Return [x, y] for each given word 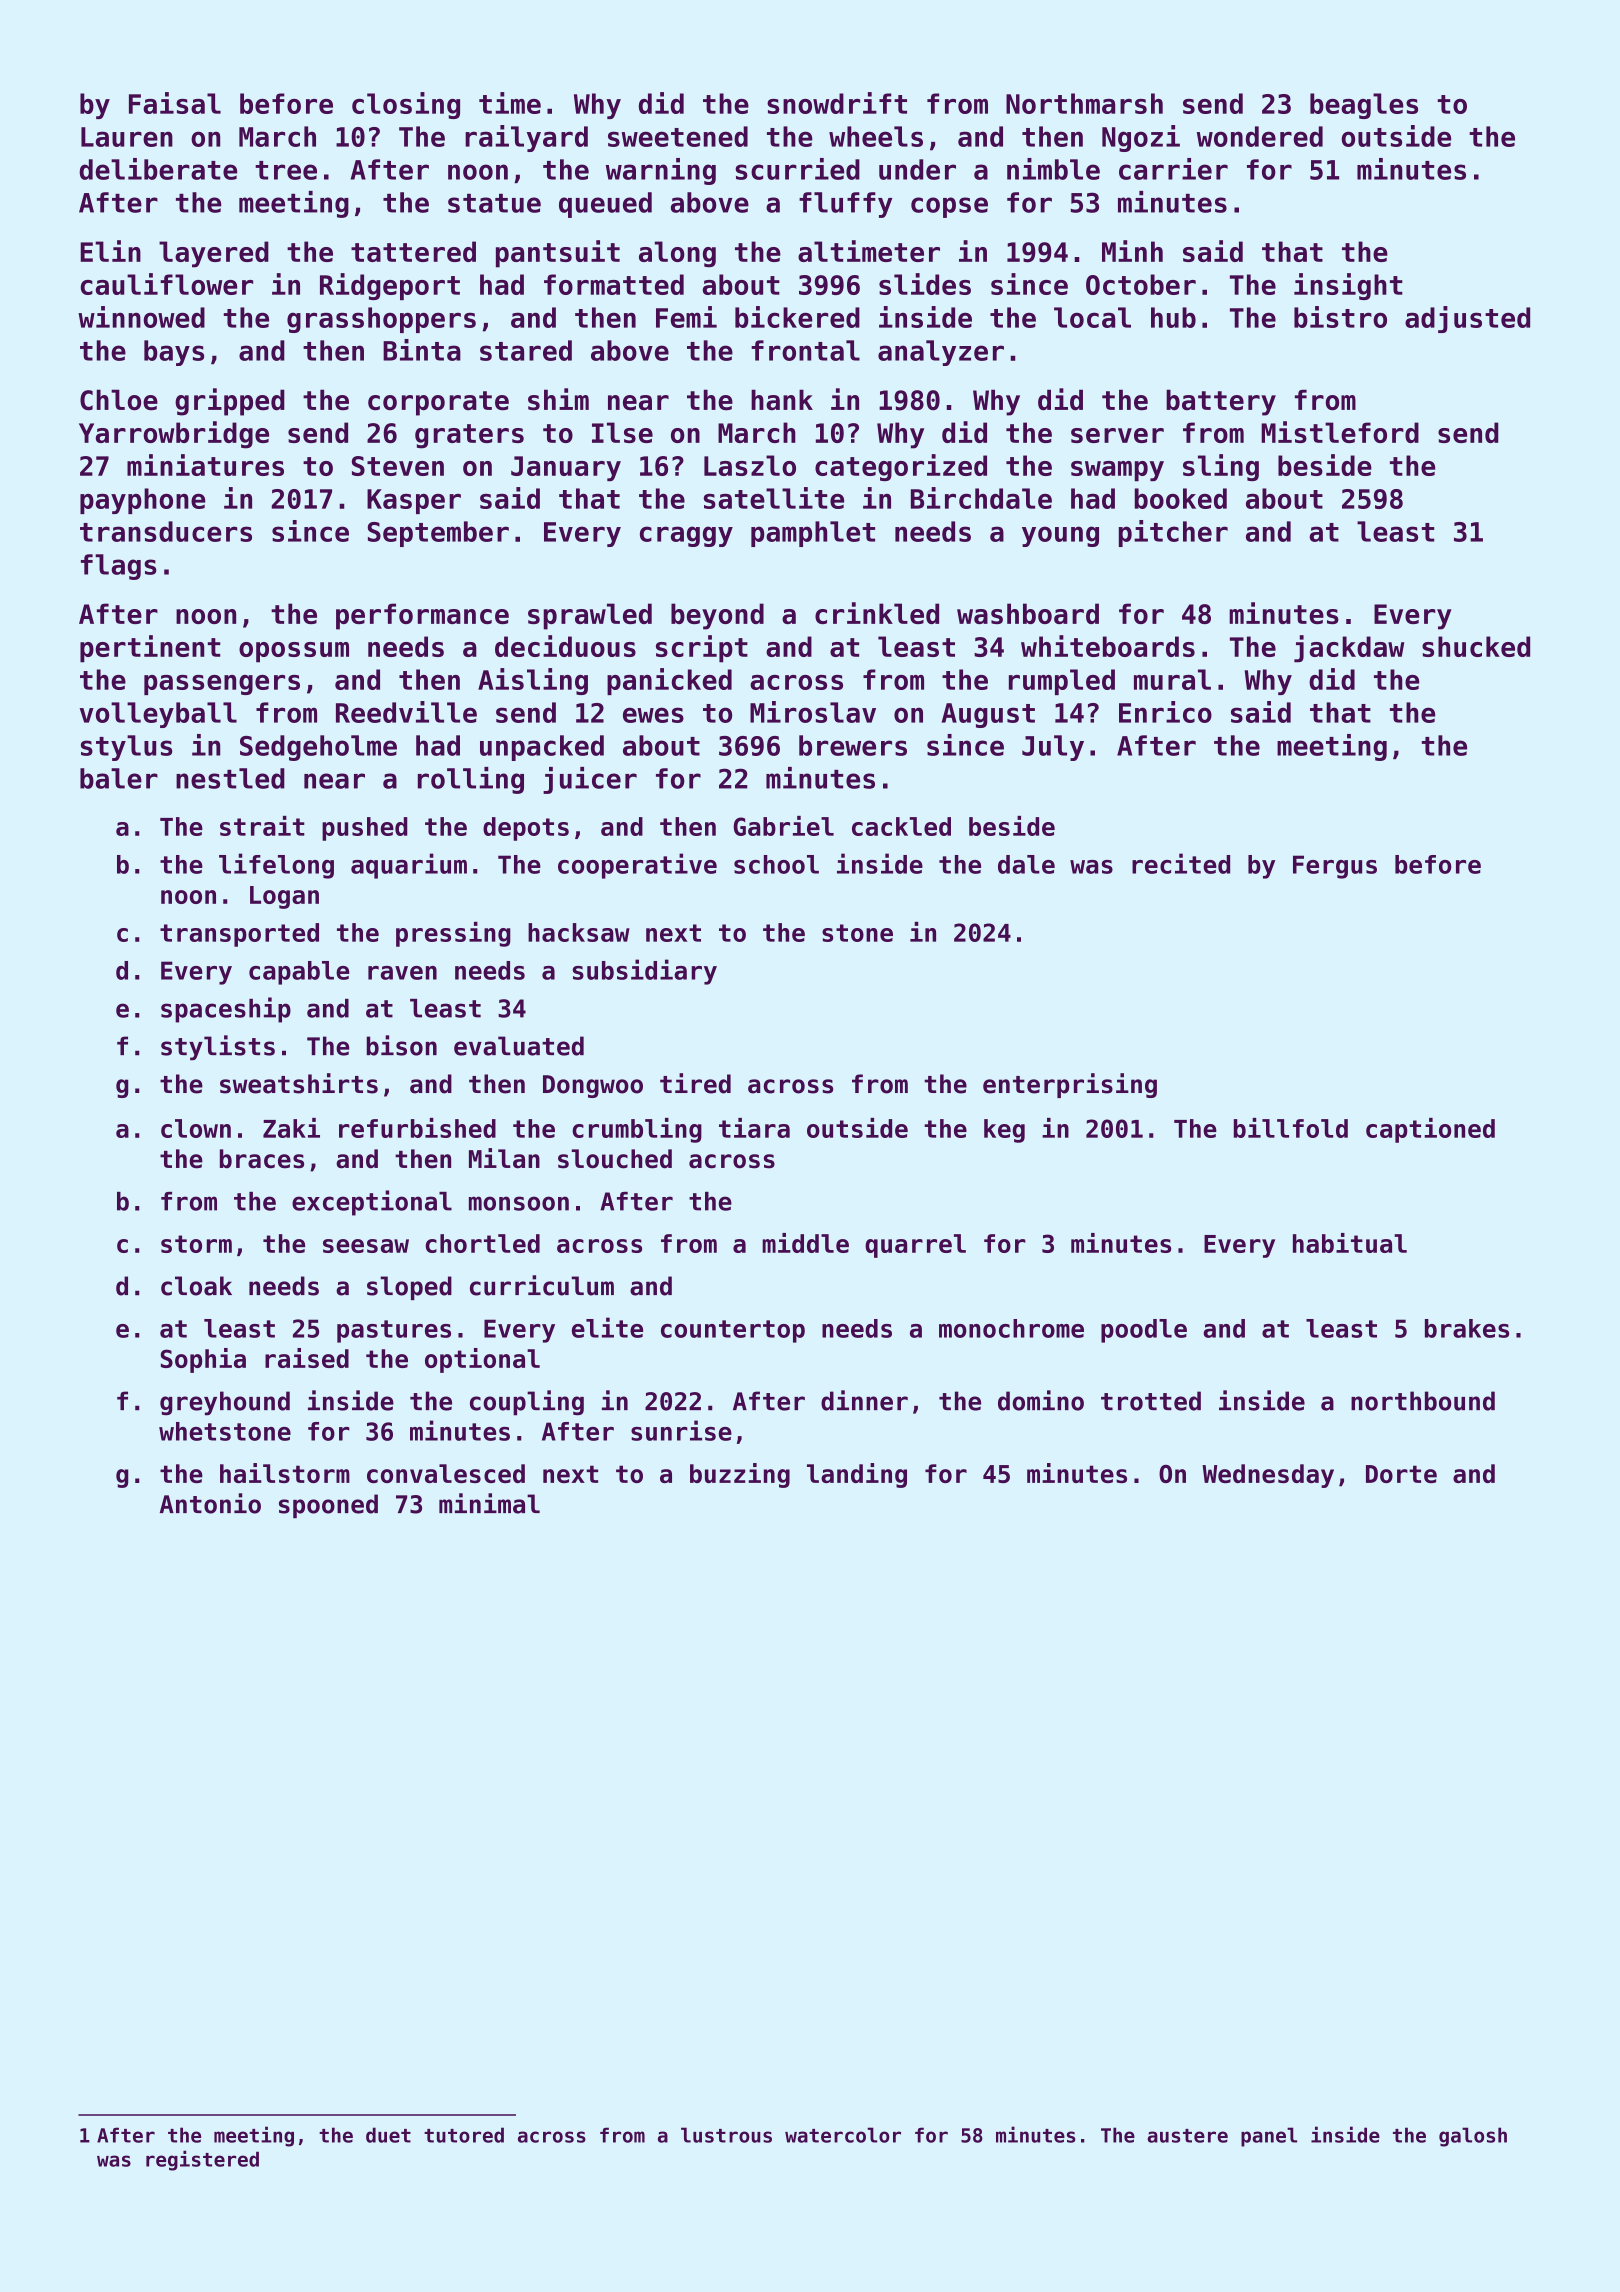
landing [857, 1475]
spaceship [226, 1010]
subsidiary [645, 972]
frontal [805, 350]
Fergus [1335, 867]
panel [1269, 2137]
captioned [1430, 1130]
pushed [365, 829]
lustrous [726, 2135]
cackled [901, 826]
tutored [464, 2135]
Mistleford [1340, 432]
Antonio [210, 1503]
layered [214, 254]
